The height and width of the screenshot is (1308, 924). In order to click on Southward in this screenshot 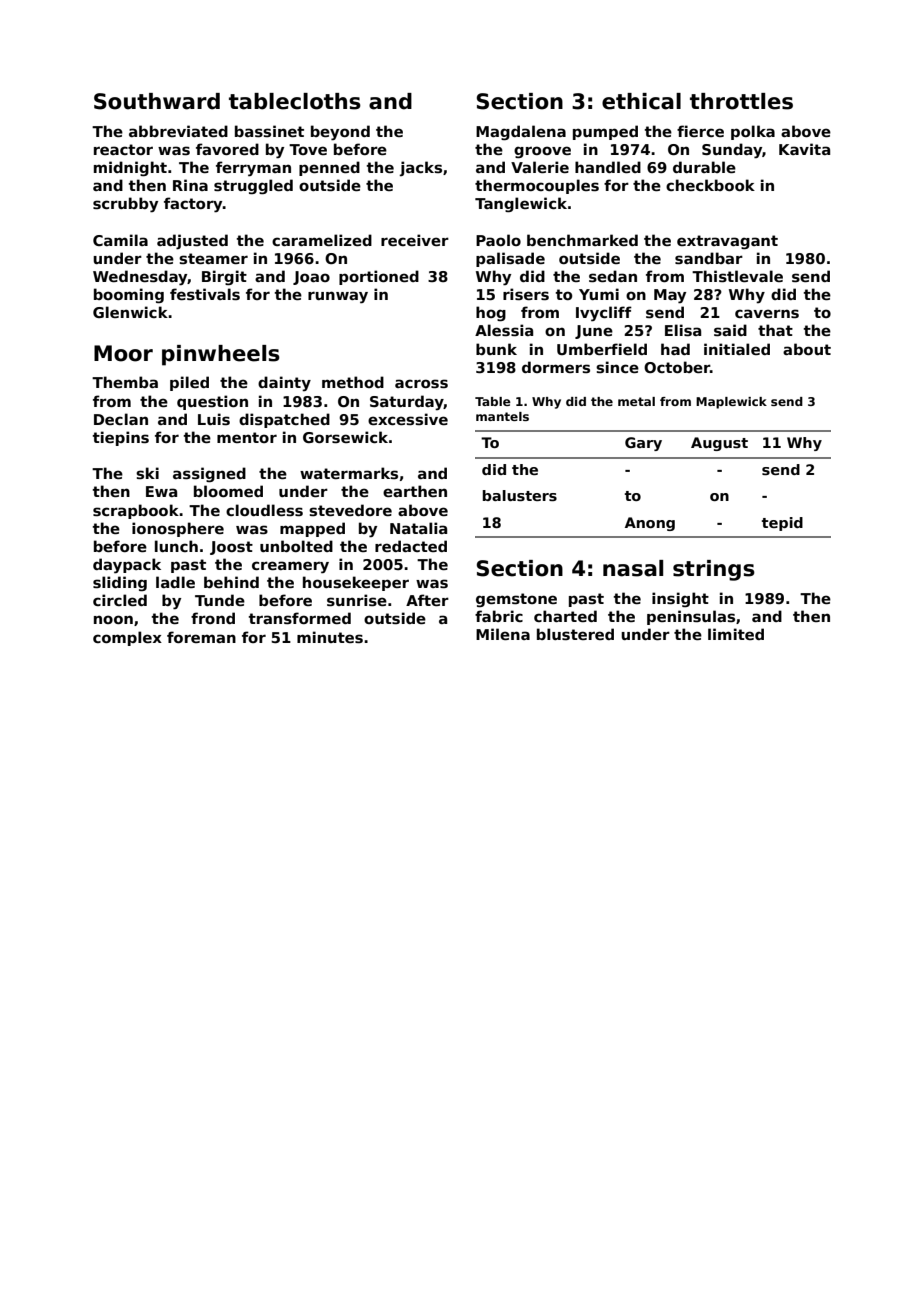, I will do `click(157, 101)`.
